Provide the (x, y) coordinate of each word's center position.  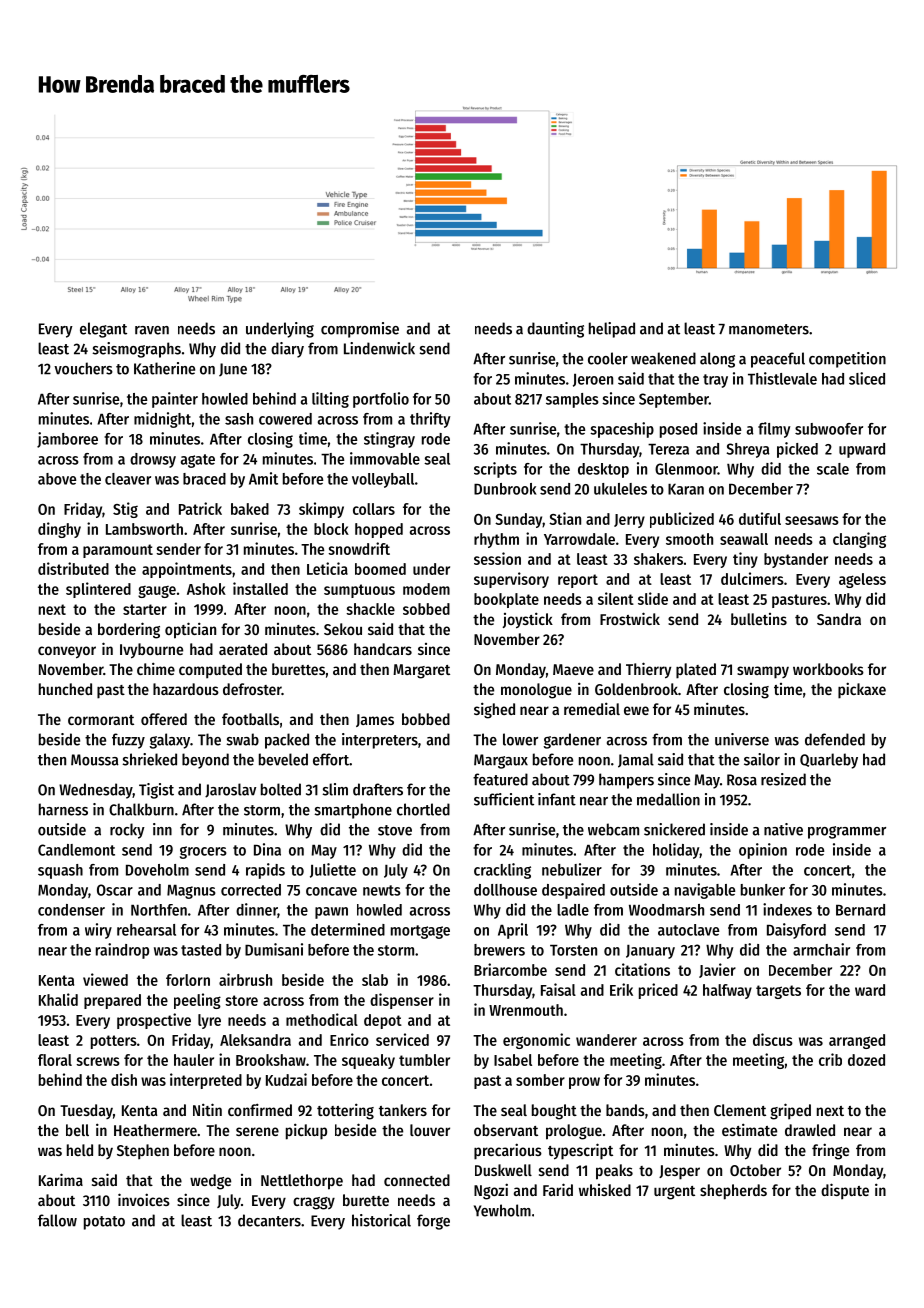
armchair (821, 949)
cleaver (128, 479)
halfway (727, 991)
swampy (763, 672)
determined (348, 929)
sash (239, 419)
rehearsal (146, 930)
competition (847, 360)
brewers (499, 950)
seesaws (812, 520)
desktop (603, 470)
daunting (555, 330)
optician (190, 630)
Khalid (58, 999)
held (80, 1150)
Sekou (343, 629)
